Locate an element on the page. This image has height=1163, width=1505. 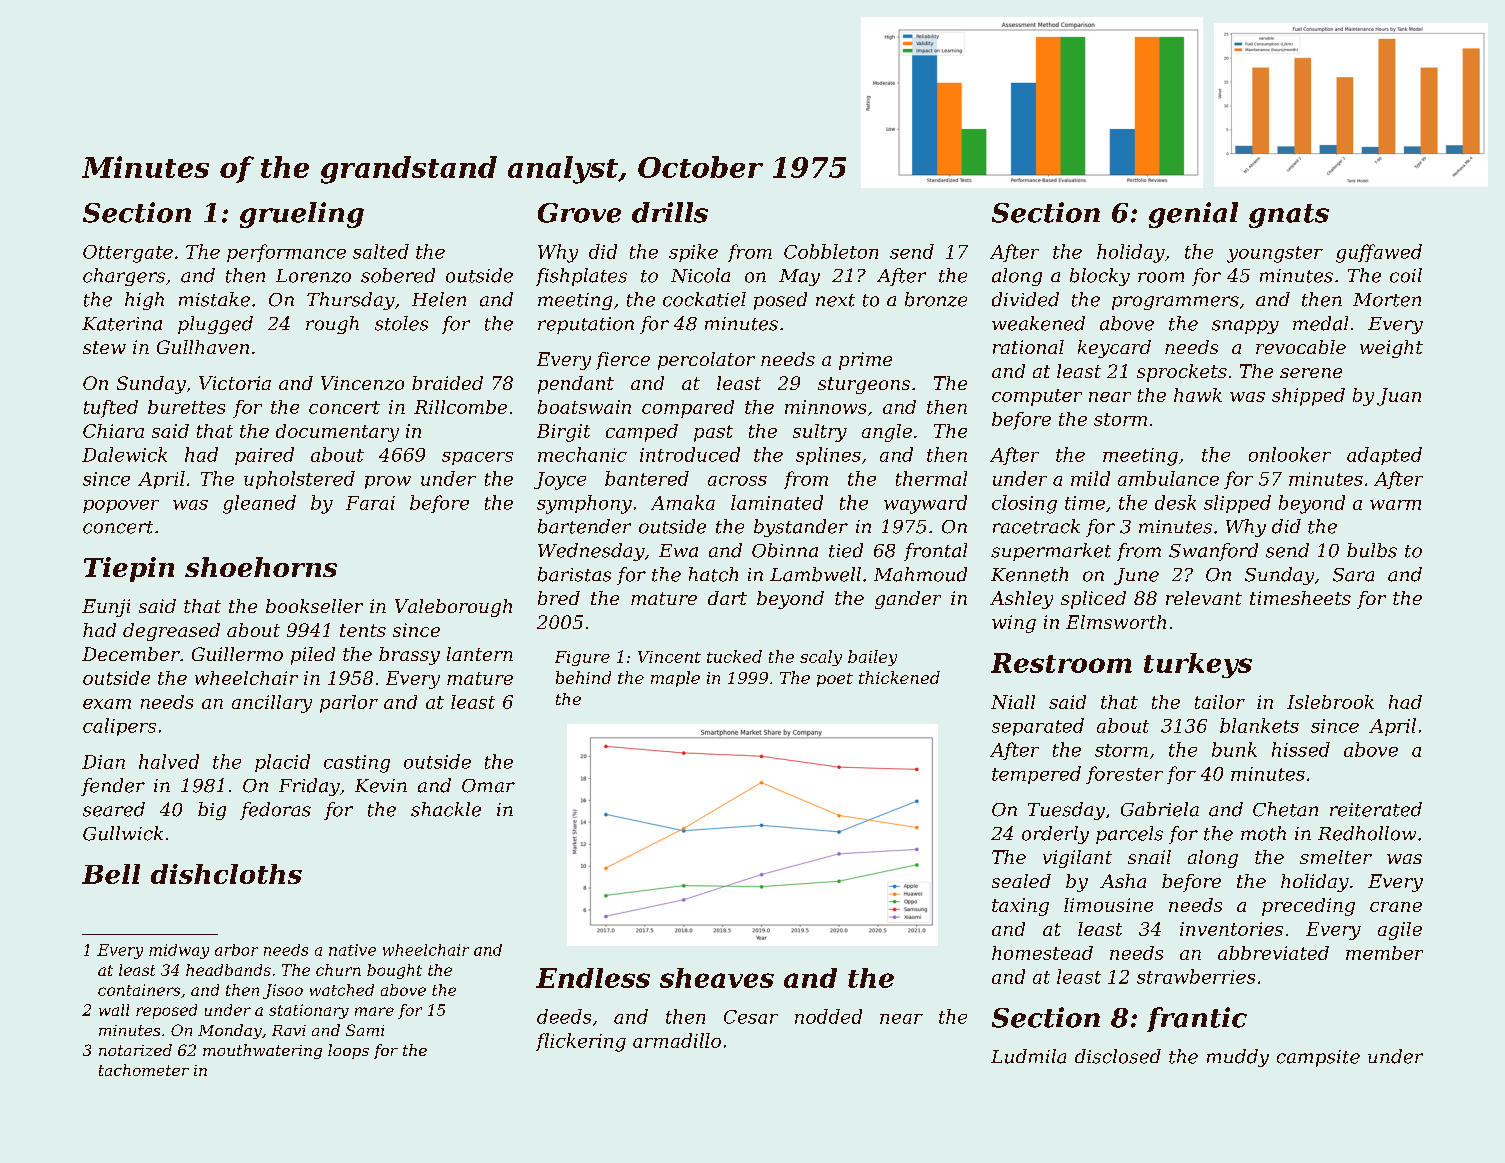
Endless is located at coordinates (593, 978).
